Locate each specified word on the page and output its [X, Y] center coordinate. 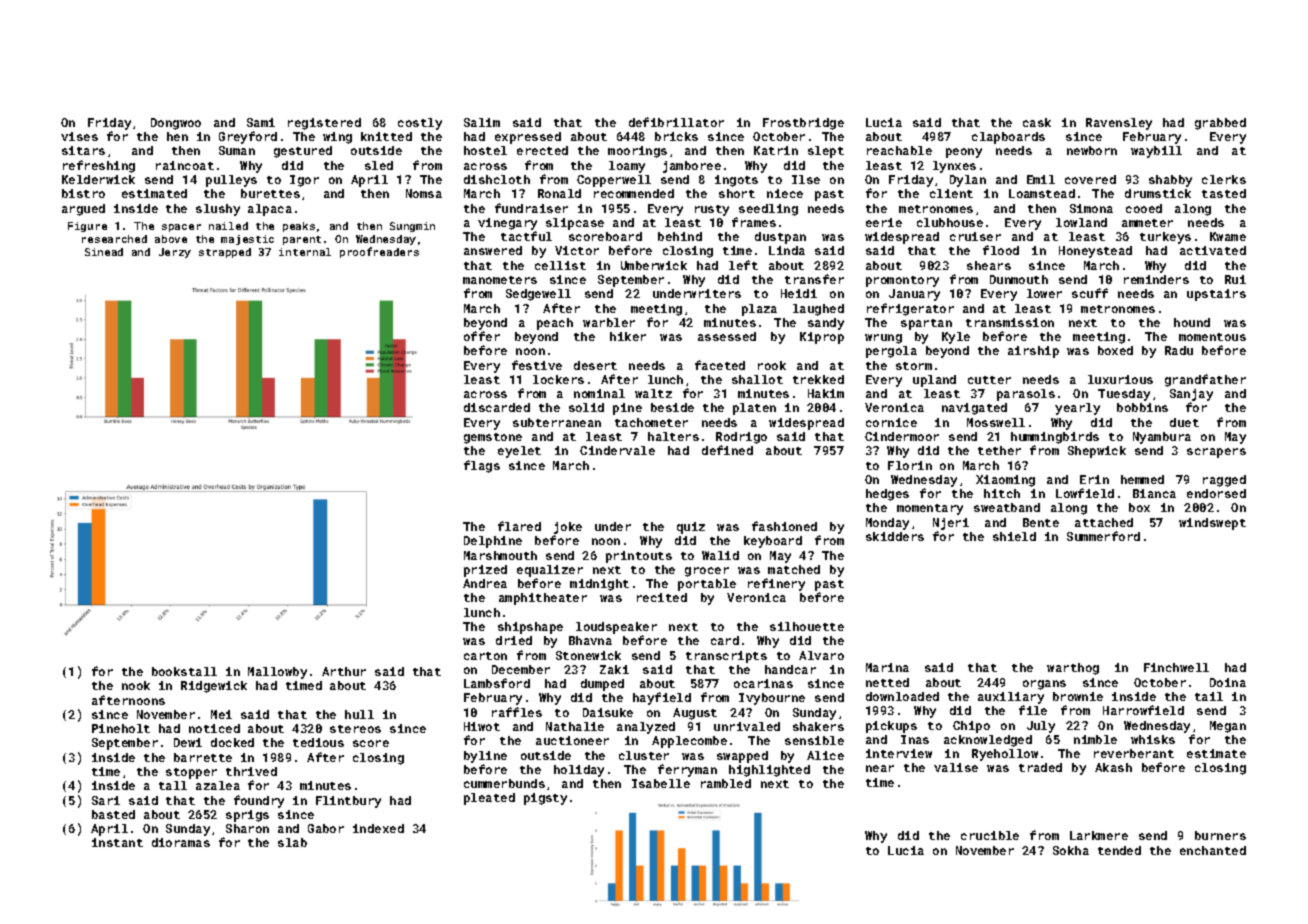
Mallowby [277, 673]
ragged [1224, 481]
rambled [726, 783]
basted [113, 814]
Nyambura [1162, 438]
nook [136, 685]
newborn [1092, 150]
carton [485, 656]
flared [519, 526]
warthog [1073, 669]
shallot [757, 379]
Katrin [776, 150]
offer [482, 336]
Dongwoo [176, 124]
